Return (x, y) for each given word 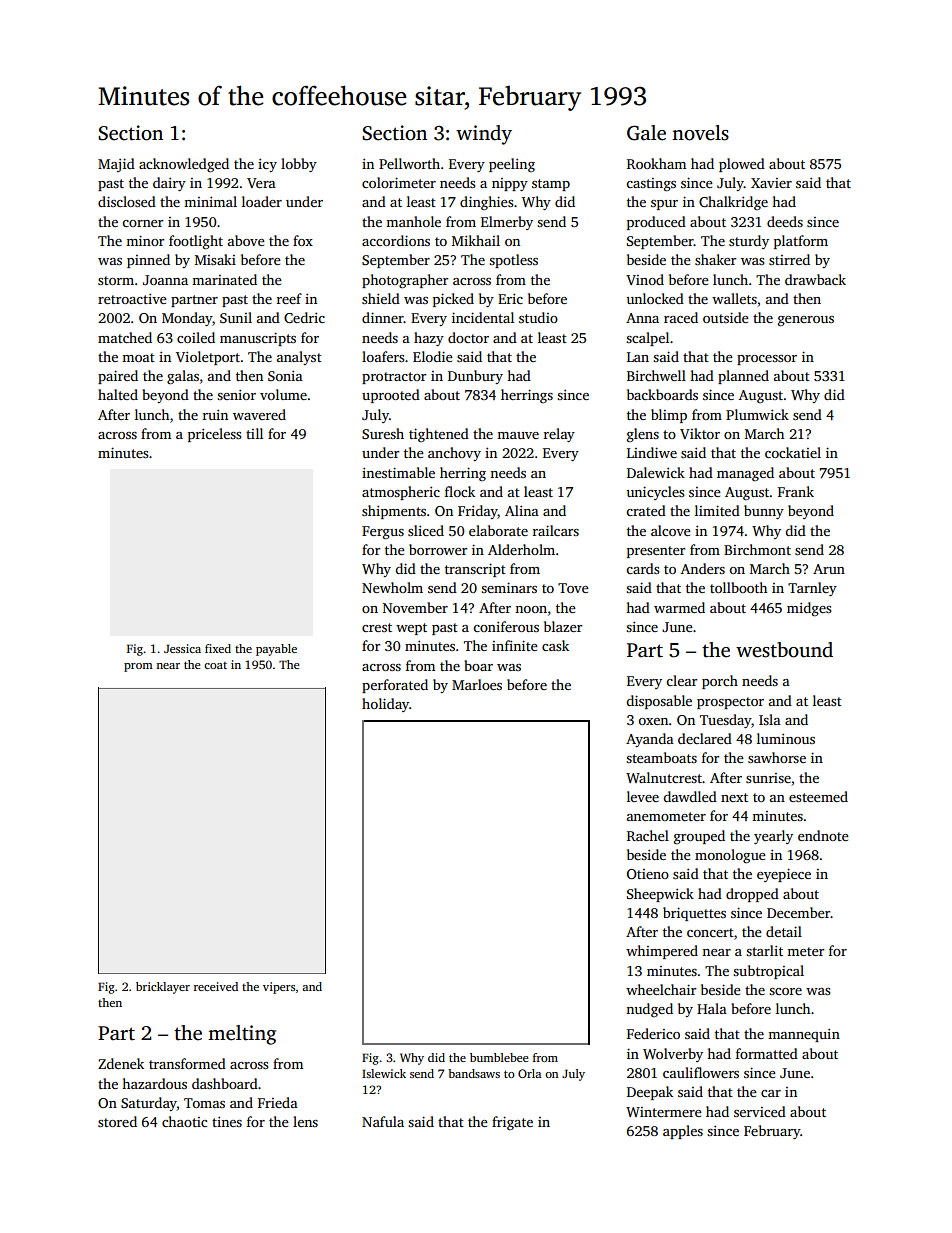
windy (484, 135)
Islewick (384, 1073)
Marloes (477, 684)
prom (138, 667)
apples (683, 1132)
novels (700, 133)
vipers (279, 988)
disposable (659, 702)
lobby (299, 165)
